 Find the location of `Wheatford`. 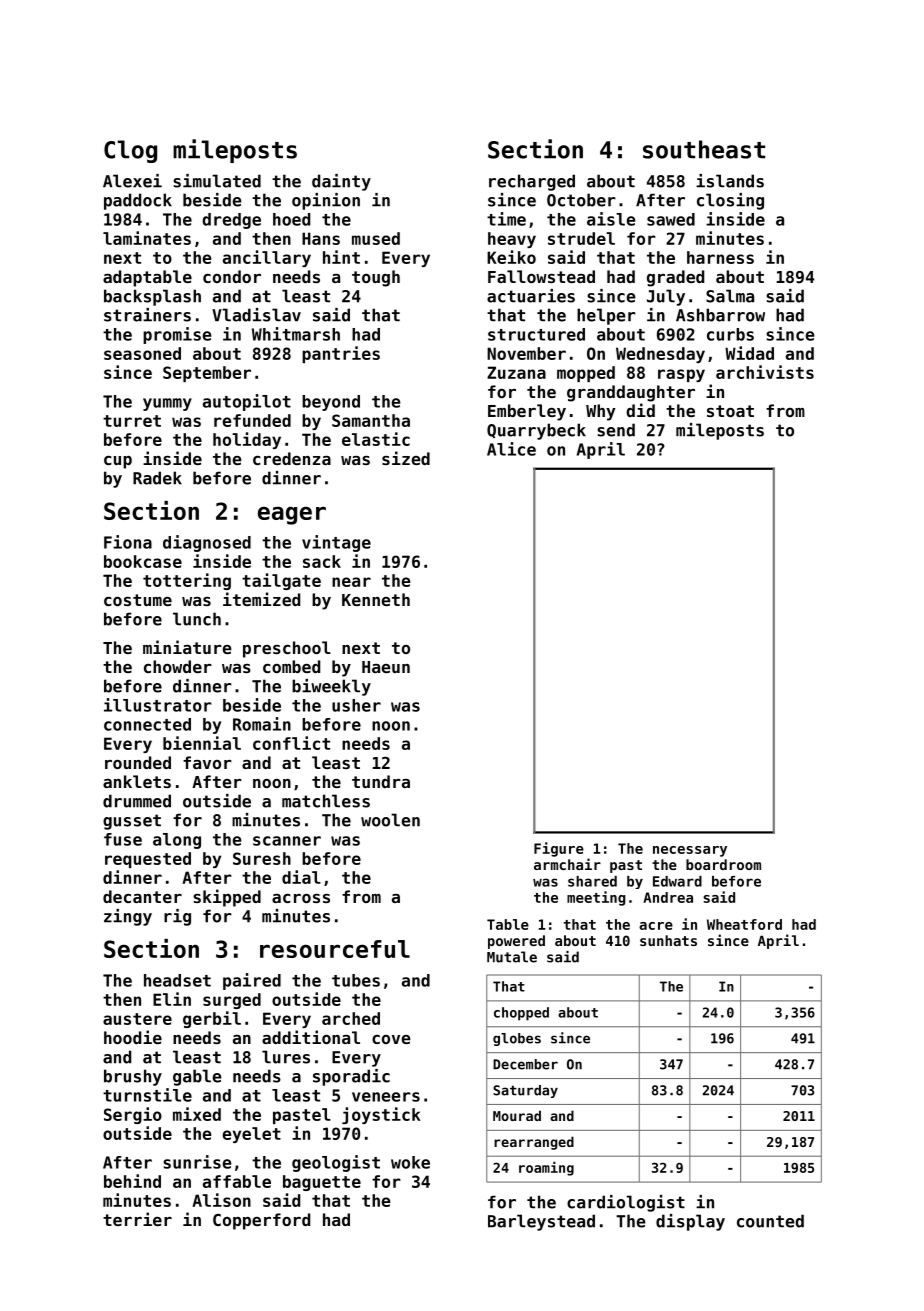

Wheatford is located at coordinates (744, 924).
